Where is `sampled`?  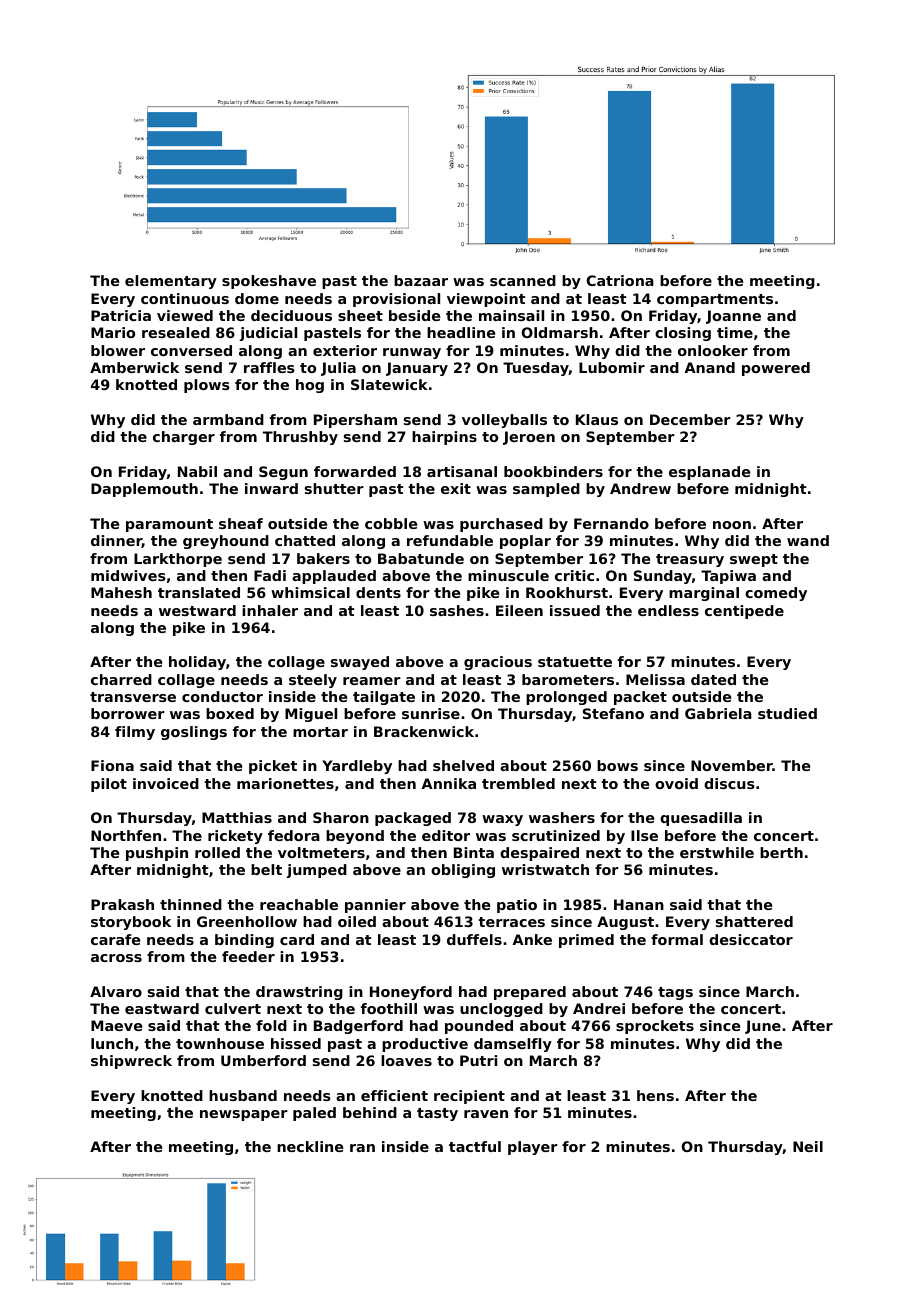
sampled is located at coordinates (546, 490).
